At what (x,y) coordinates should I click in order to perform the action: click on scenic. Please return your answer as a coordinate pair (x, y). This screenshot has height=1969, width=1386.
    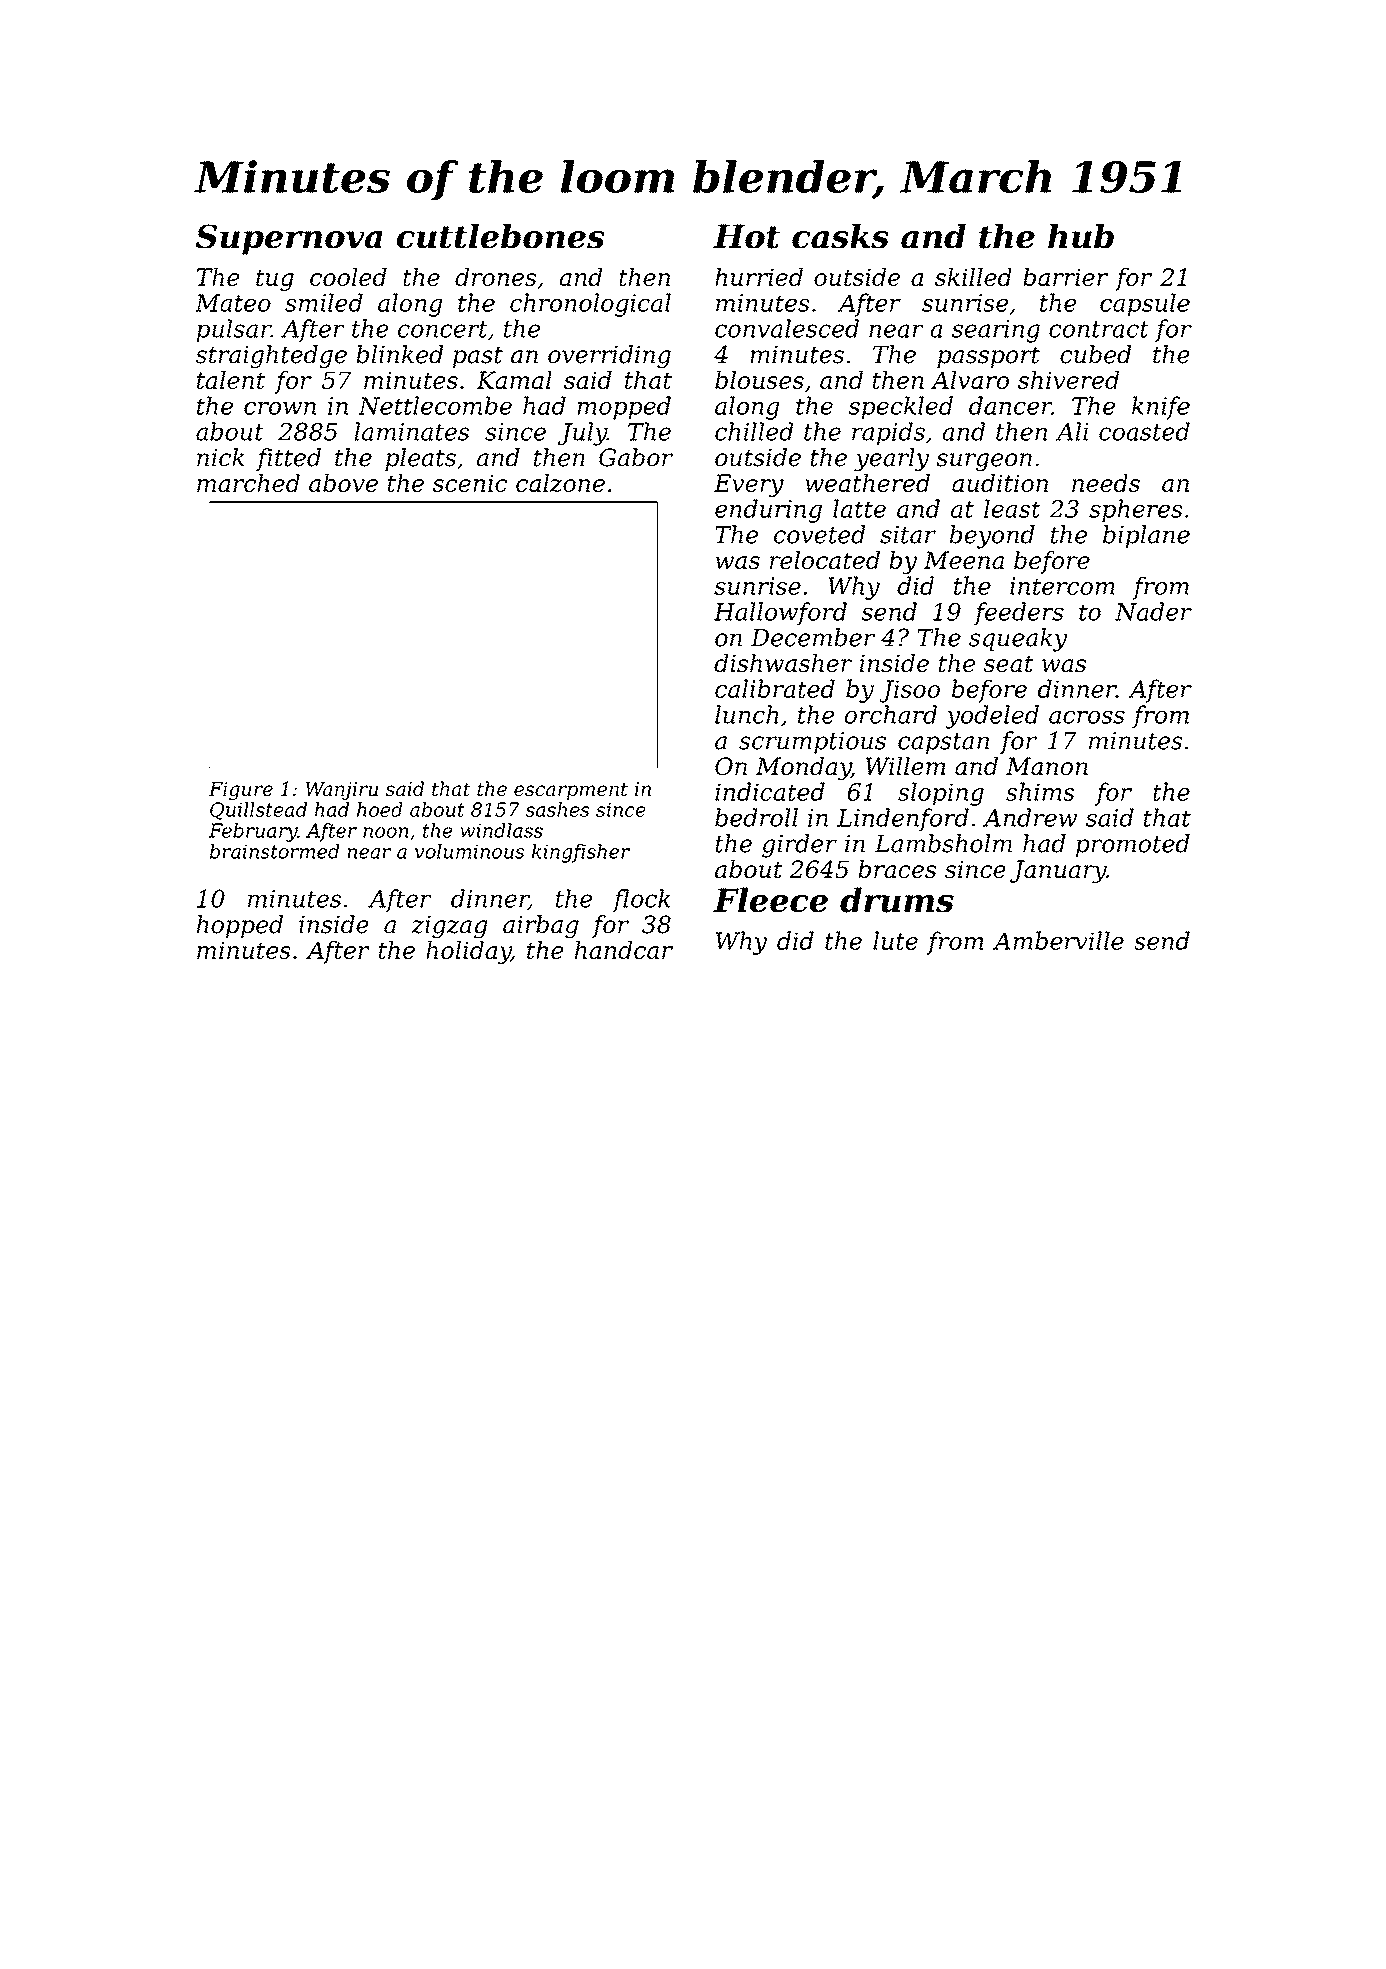
    Looking at the image, I should click on (470, 483).
